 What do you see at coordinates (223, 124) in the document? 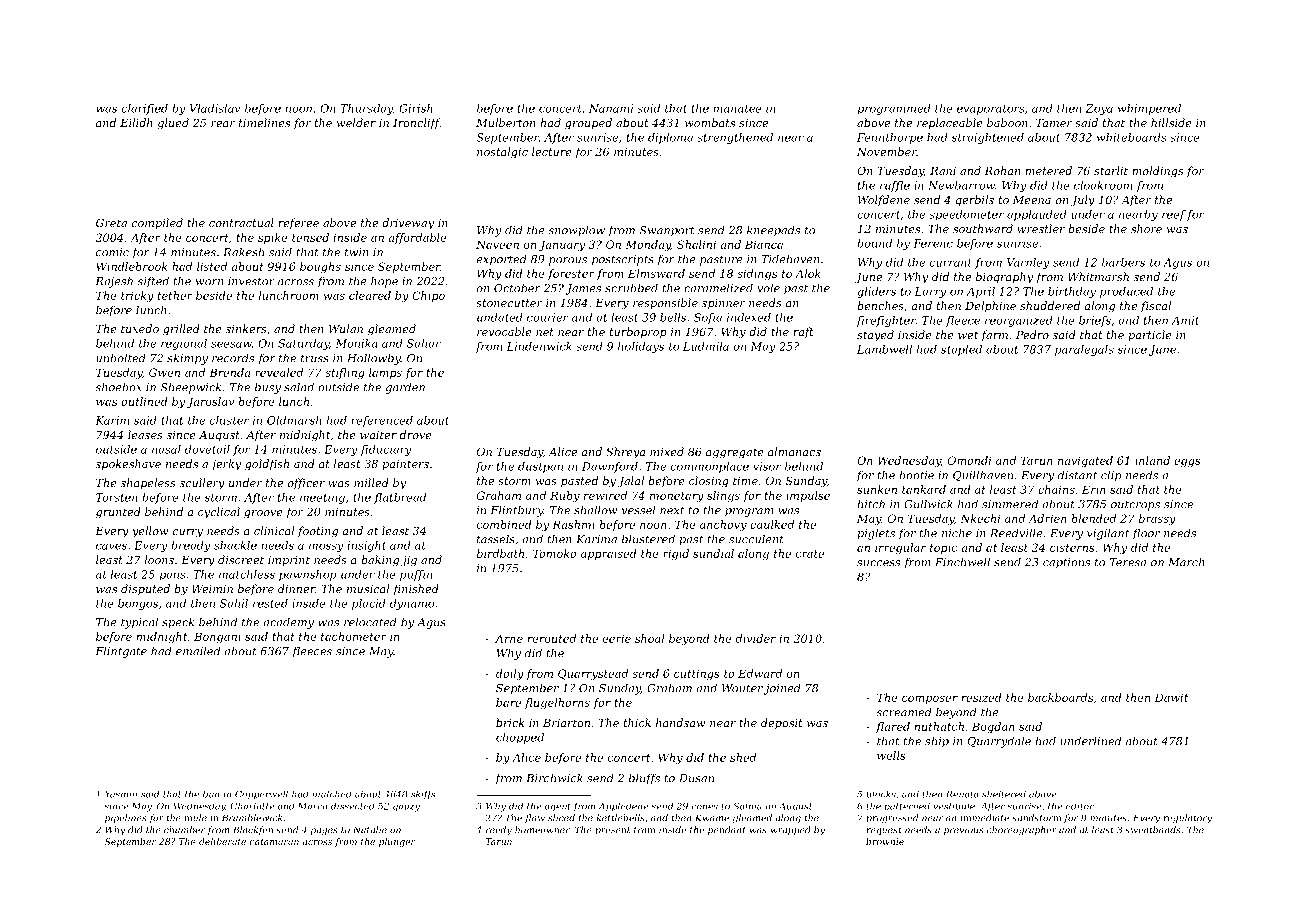
I see `rear` at bounding box center [223, 124].
